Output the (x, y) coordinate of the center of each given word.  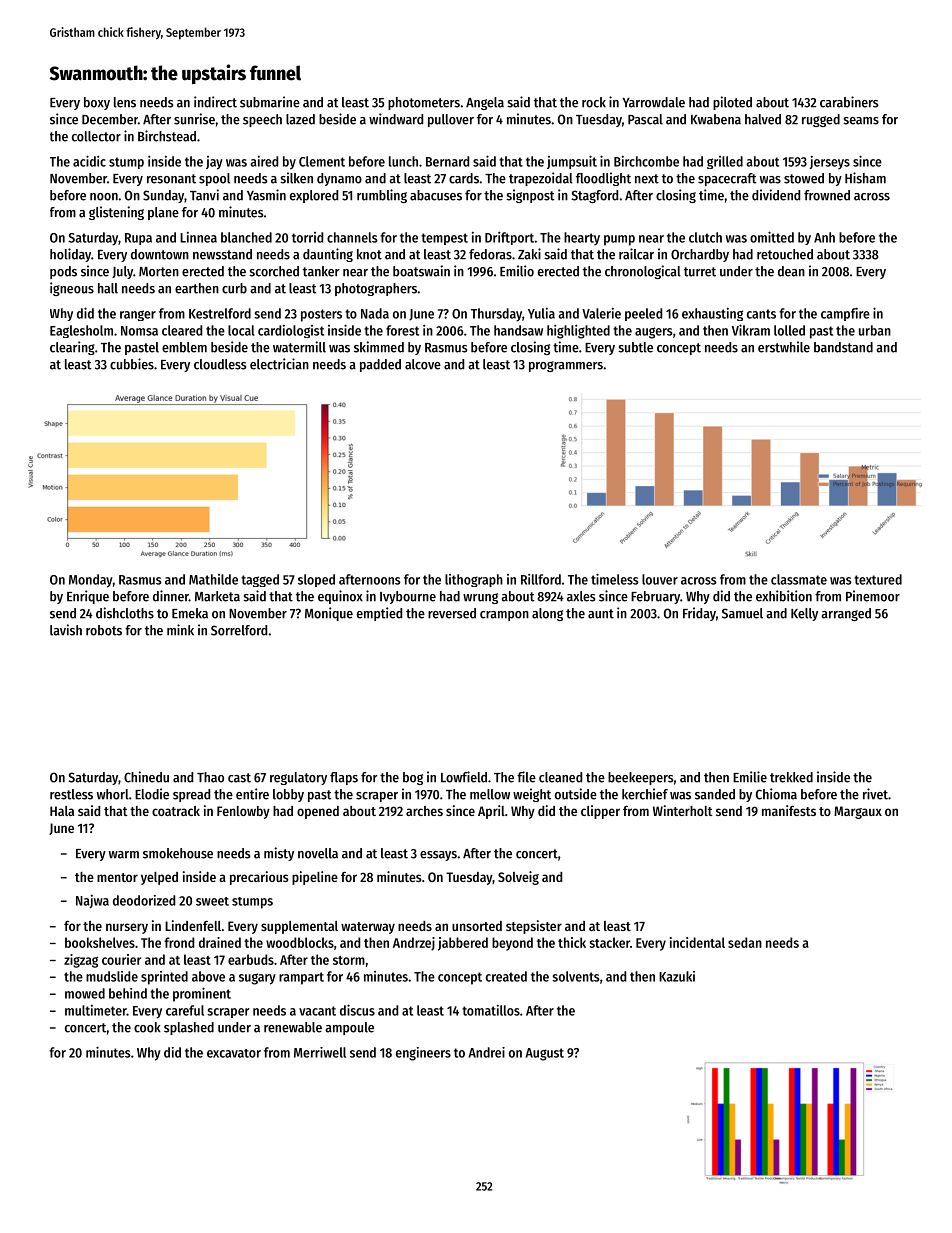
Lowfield (464, 777)
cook (147, 1027)
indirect (215, 102)
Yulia (541, 313)
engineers (423, 1054)
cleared (182, 330)
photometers (424, 103)
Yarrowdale (654, 102)
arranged (846, 614)
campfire (845, 314)
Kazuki (677, 976)
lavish (66, 630)
